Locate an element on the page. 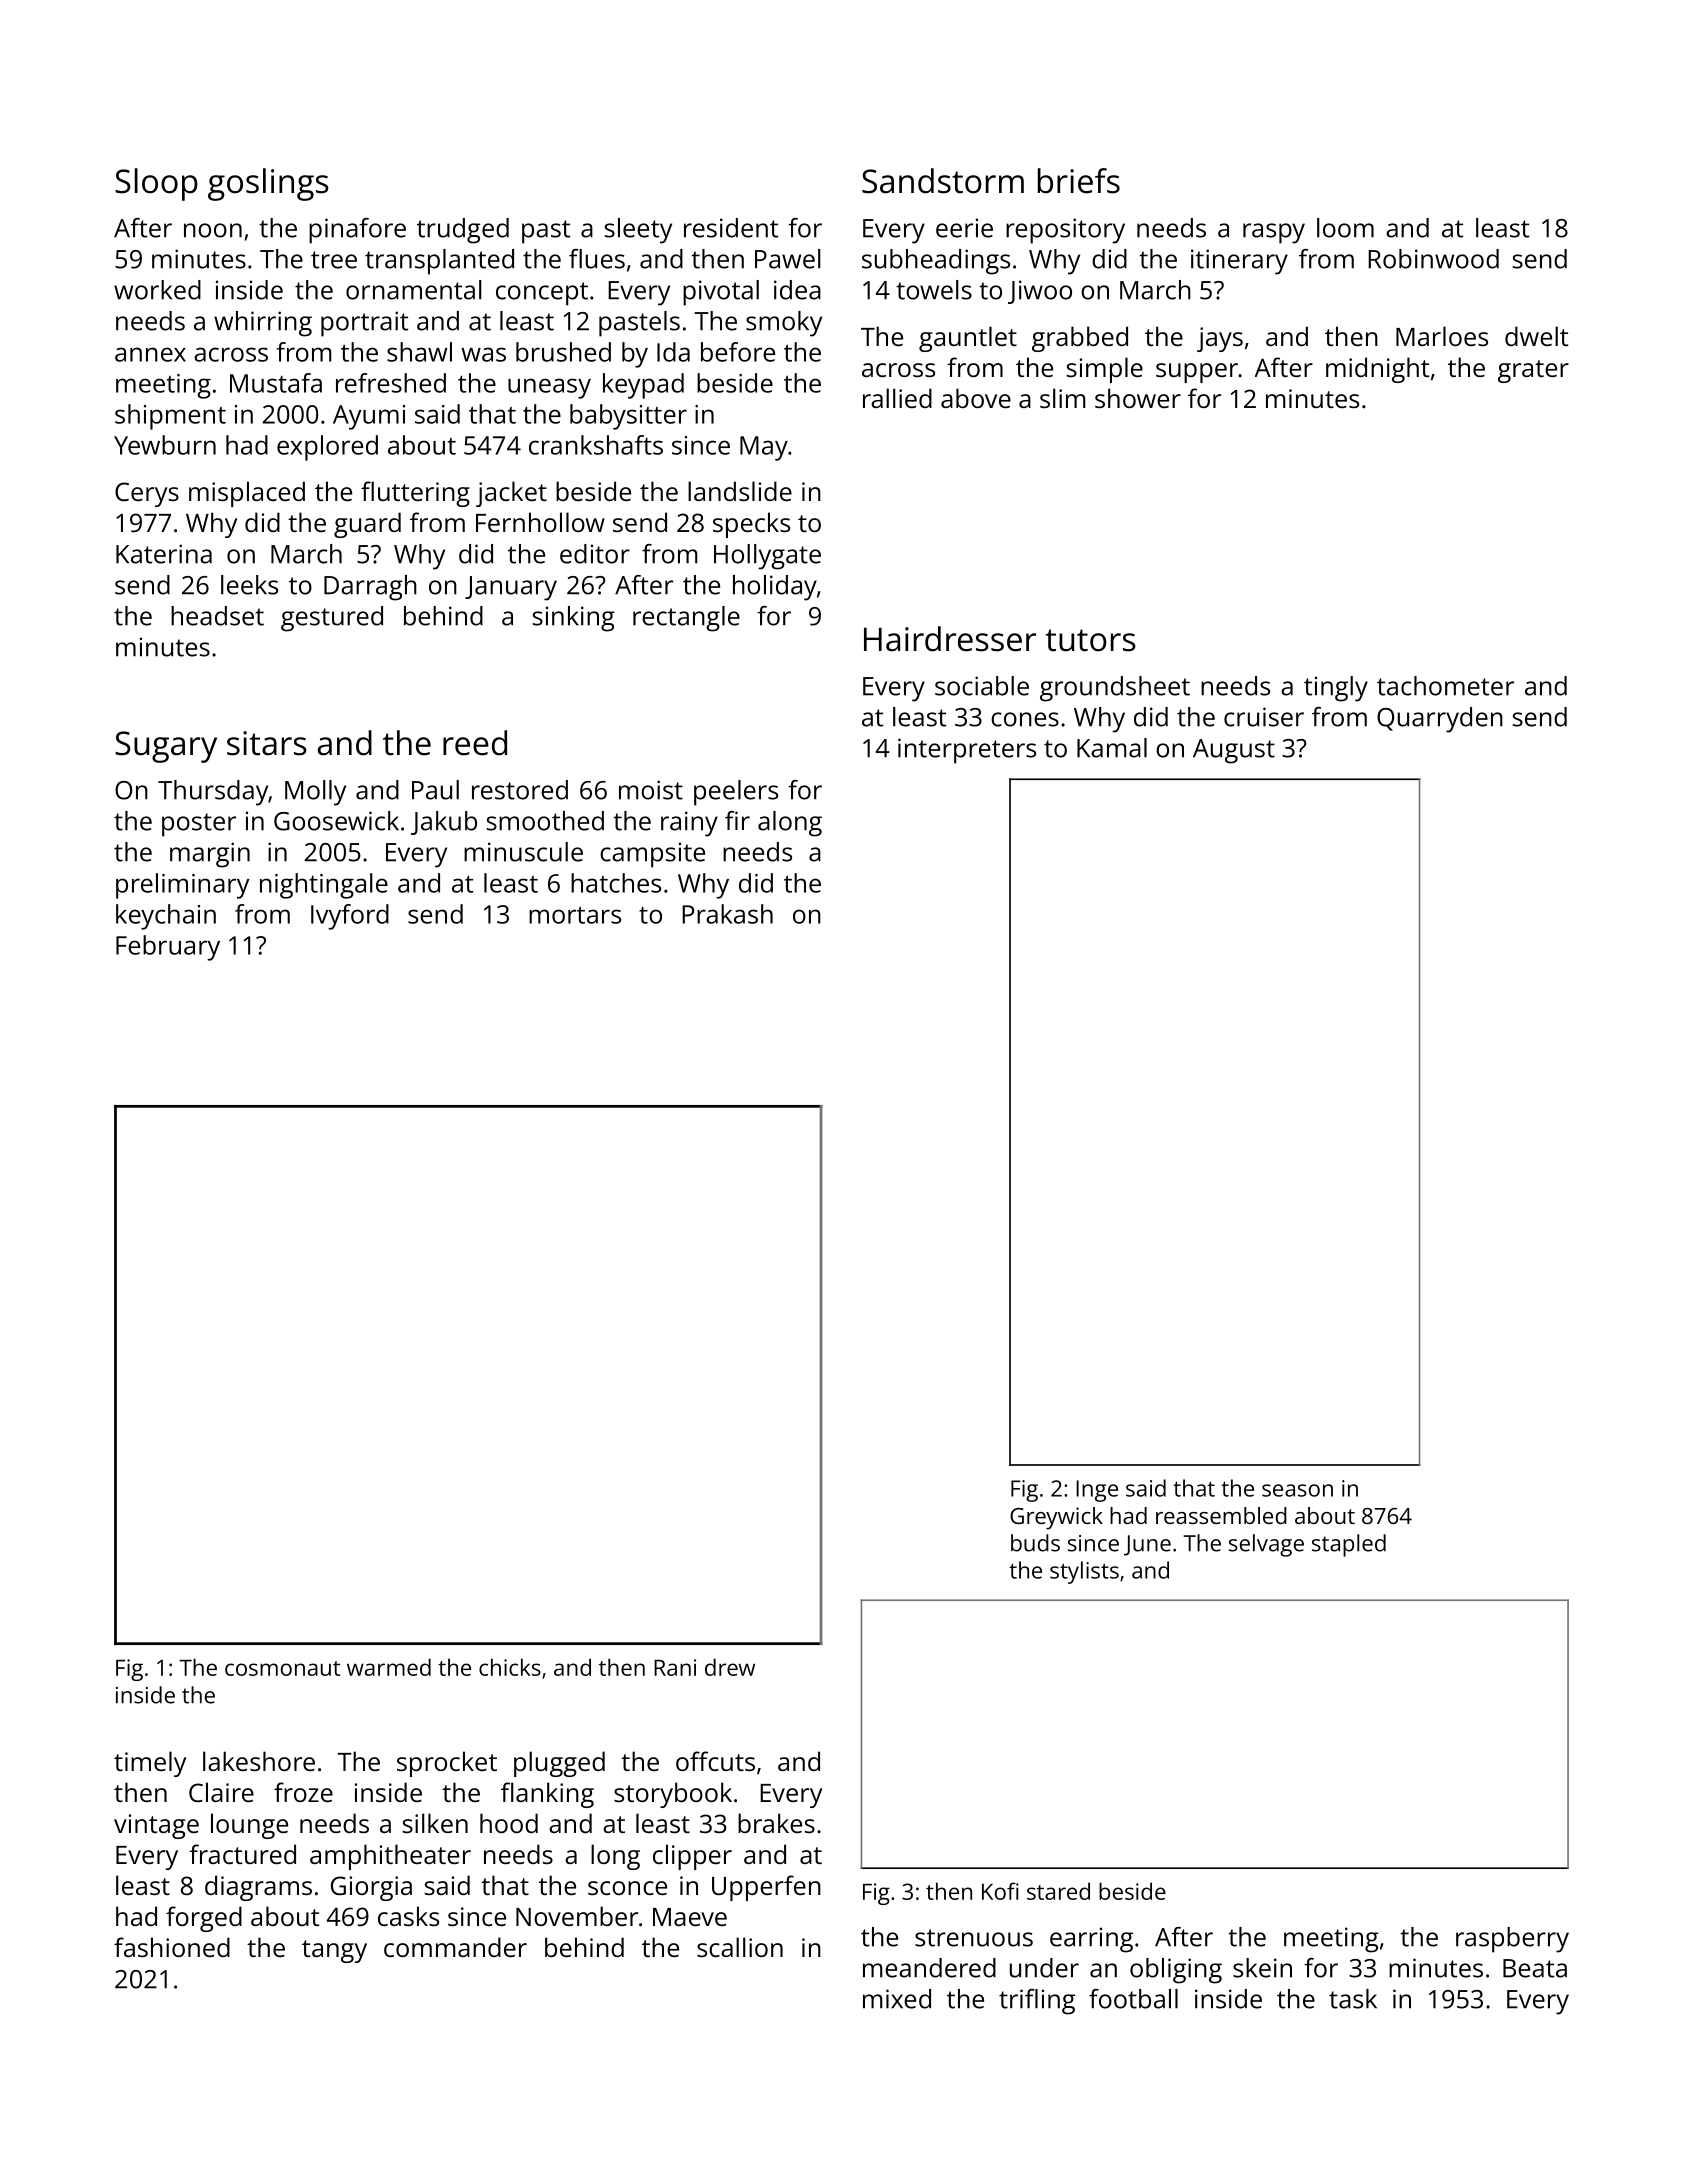 This document has height=2178, width=1683. fractured is located at coordinates (242, 1854).
